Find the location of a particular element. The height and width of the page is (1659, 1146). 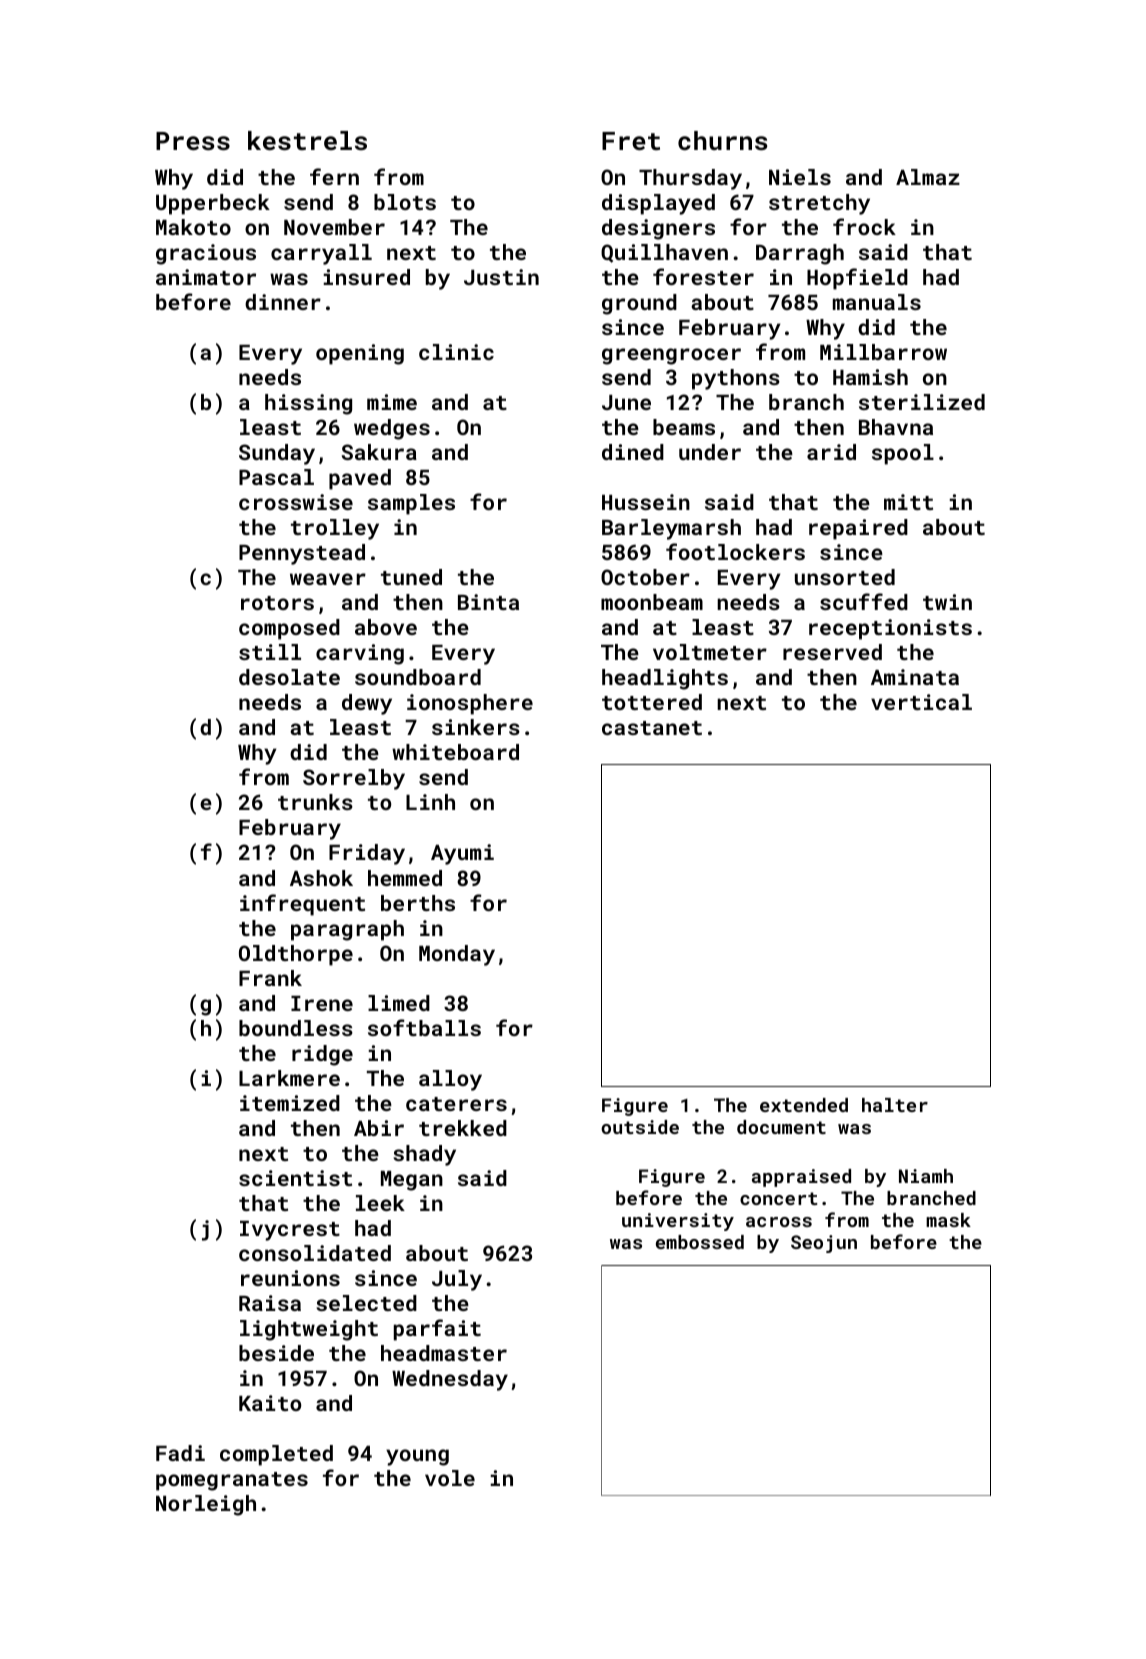

carryall is located at coordinates (321, 254).
